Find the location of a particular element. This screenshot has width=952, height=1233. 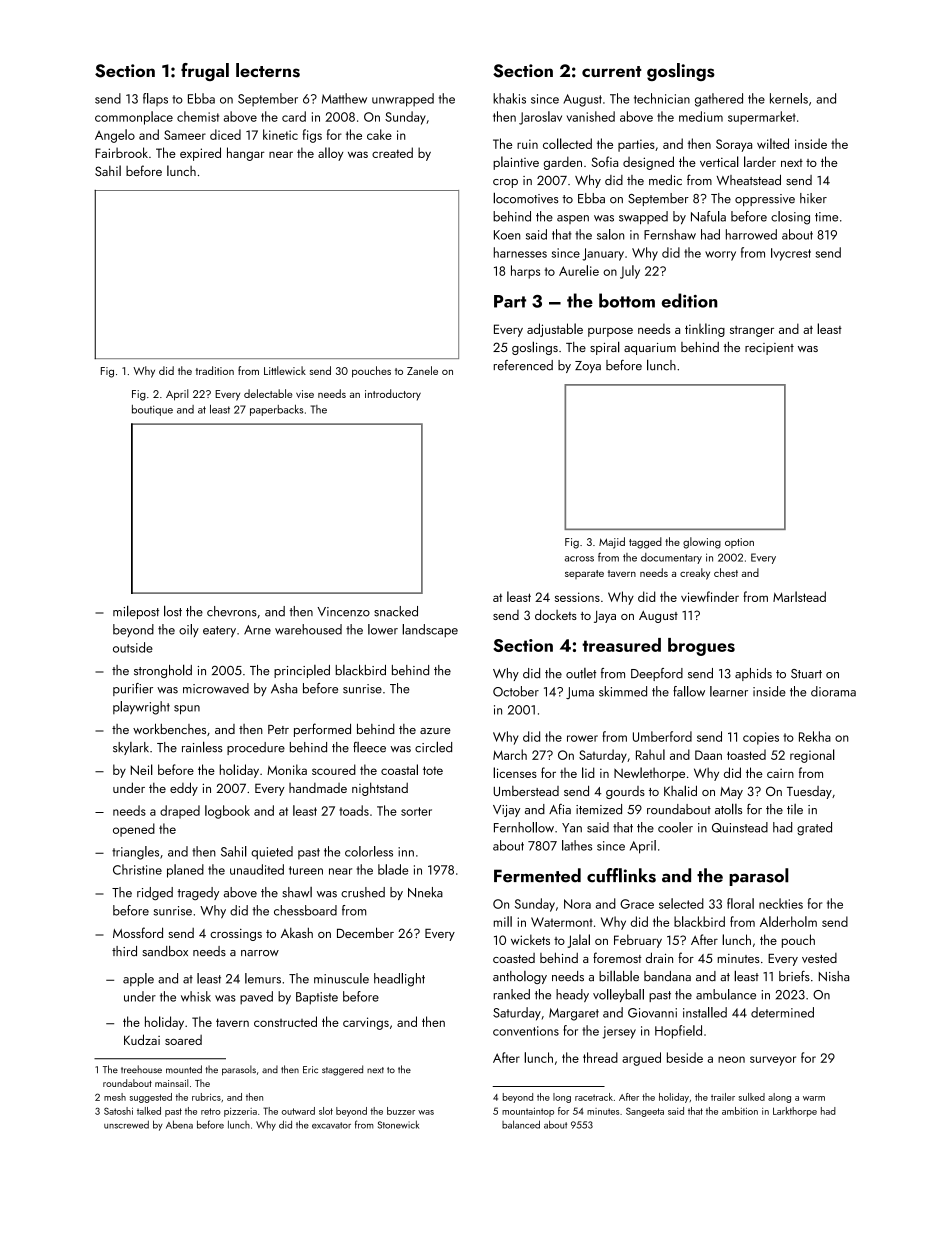

khakis is located at coordinates (509, 98).
